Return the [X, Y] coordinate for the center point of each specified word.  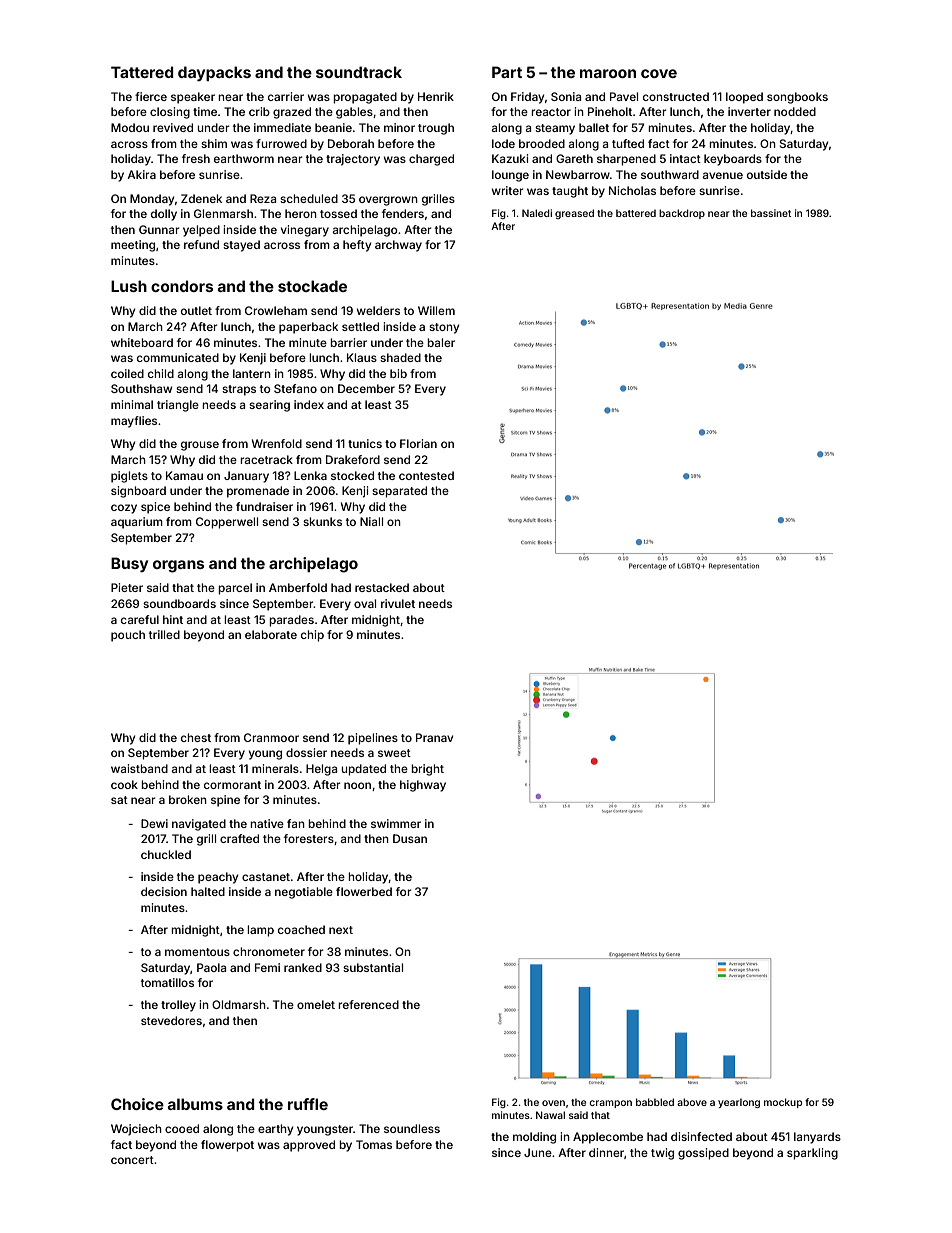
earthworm [244, 158]
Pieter [127, 587]
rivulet [398, 603]
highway [423, 786]
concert [132, 1160]
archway [398, 246]
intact [685, 158]
